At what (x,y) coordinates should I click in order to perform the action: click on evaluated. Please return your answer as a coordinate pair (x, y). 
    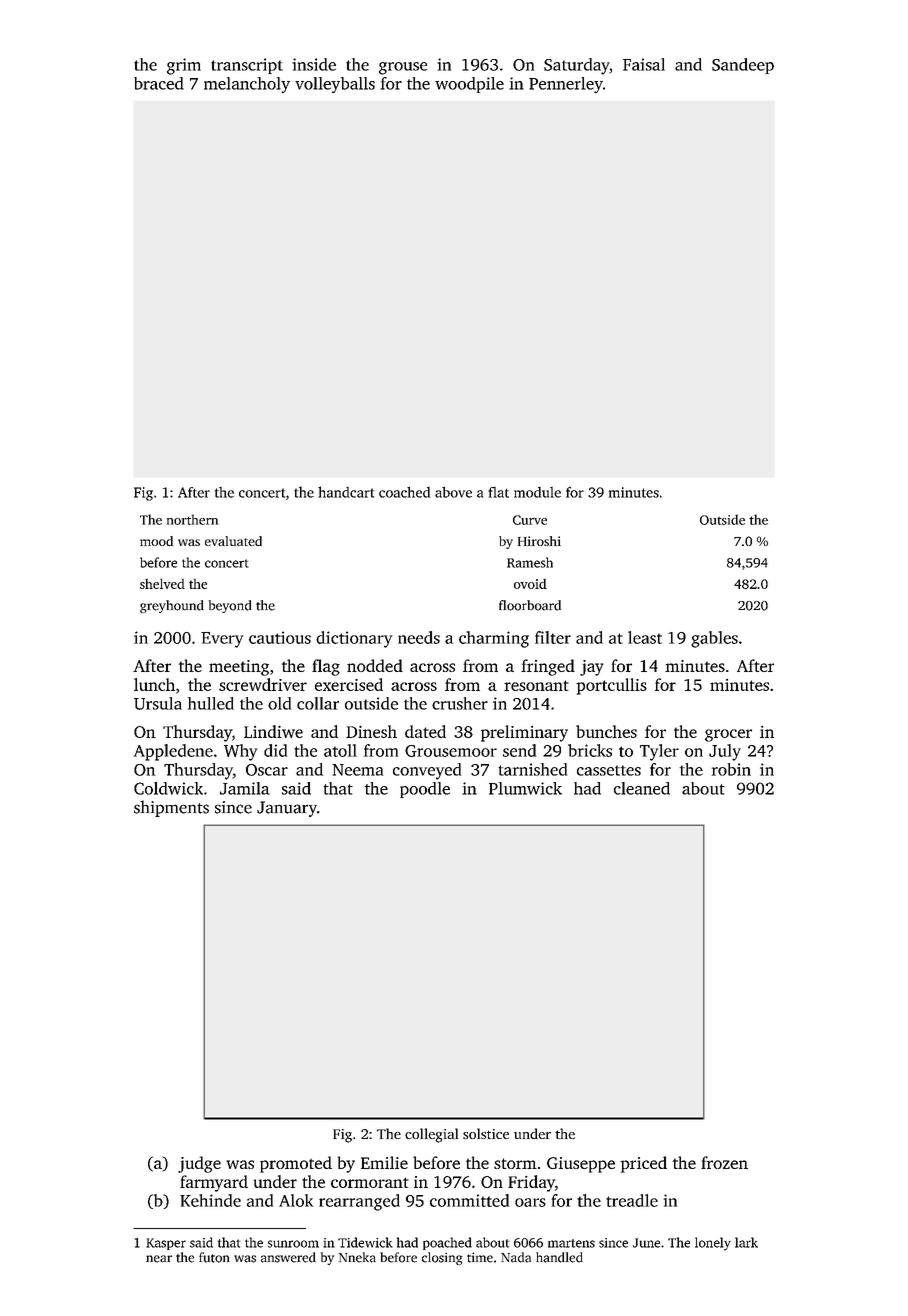
    Looking at the image, I should click on (233, 541).
